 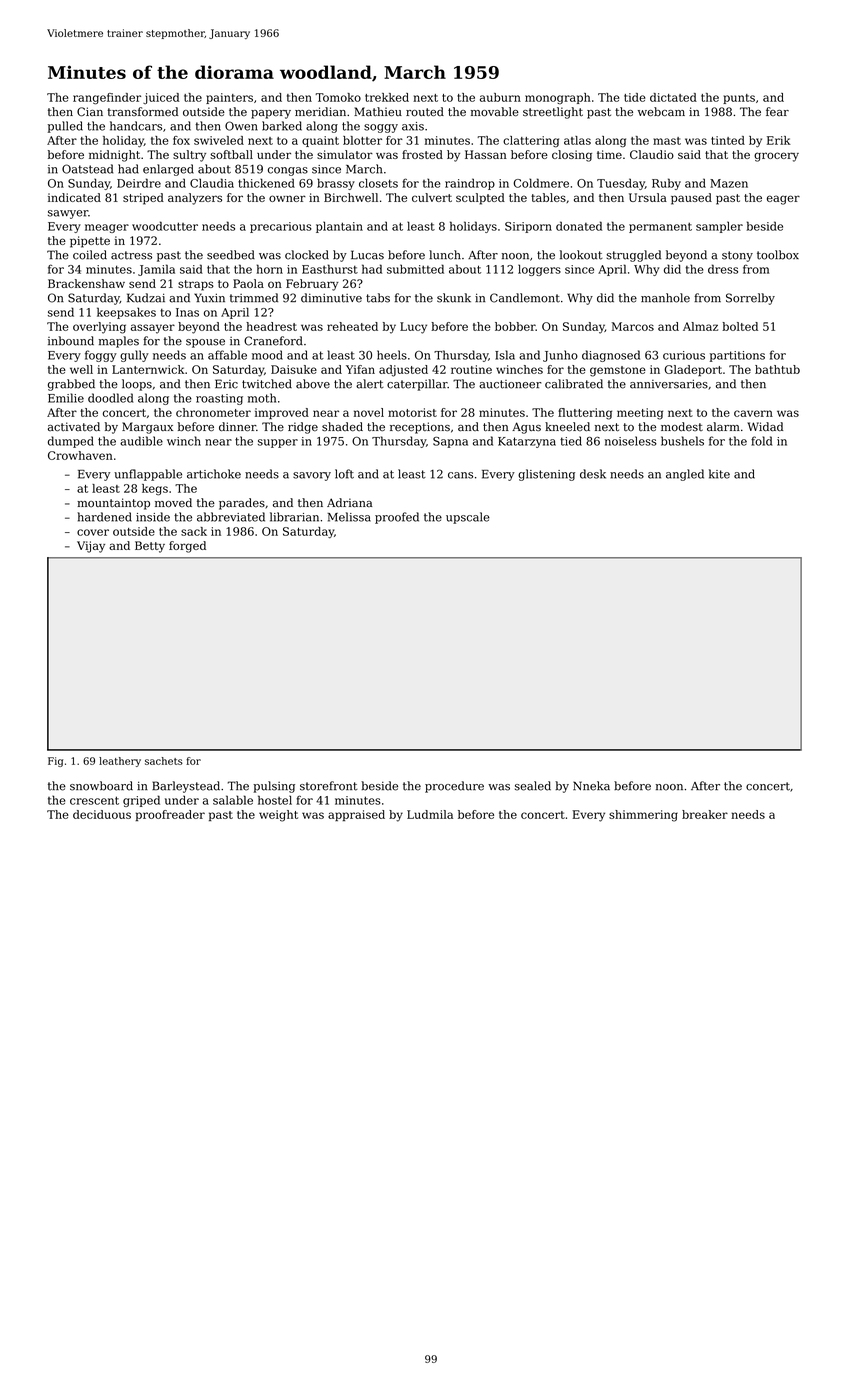 What do you see at coordinates (528, 227) in the screenshot?
I see `Siriporn` at bounding box center [528, 227].
